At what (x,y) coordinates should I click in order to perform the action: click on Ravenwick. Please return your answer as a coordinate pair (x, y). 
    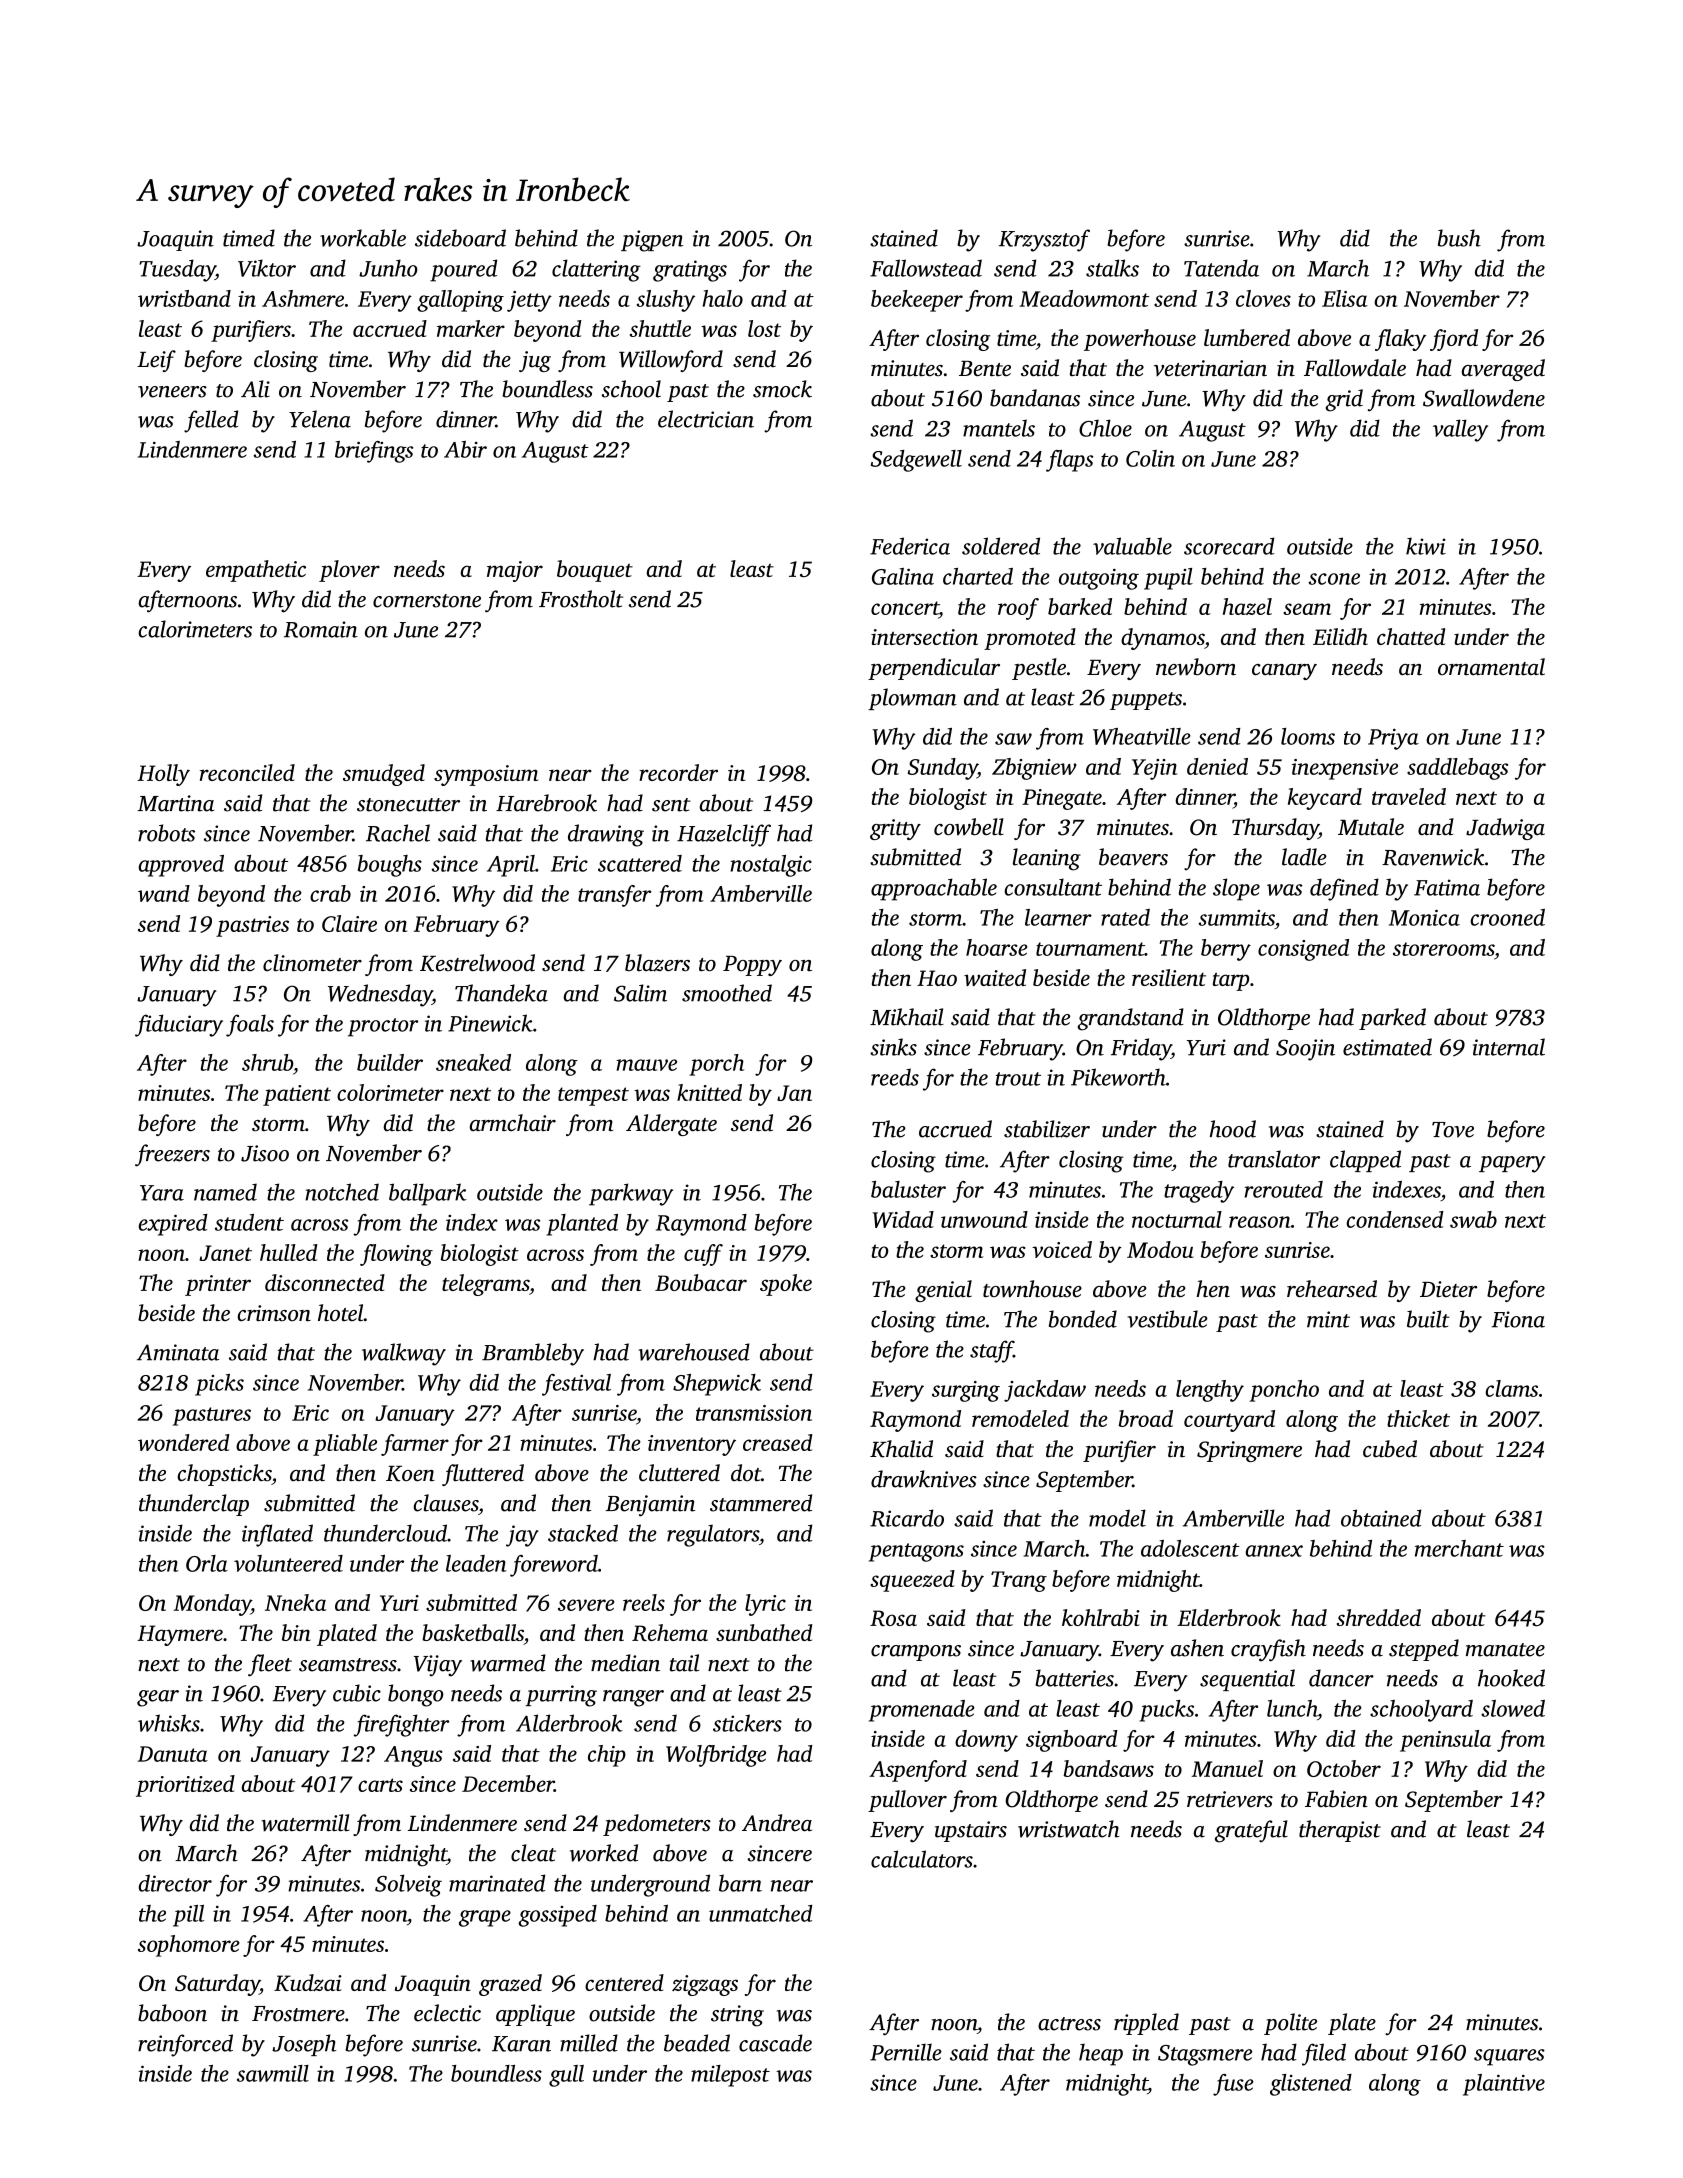
    Looking at the image, I should click on (1433, 857).
